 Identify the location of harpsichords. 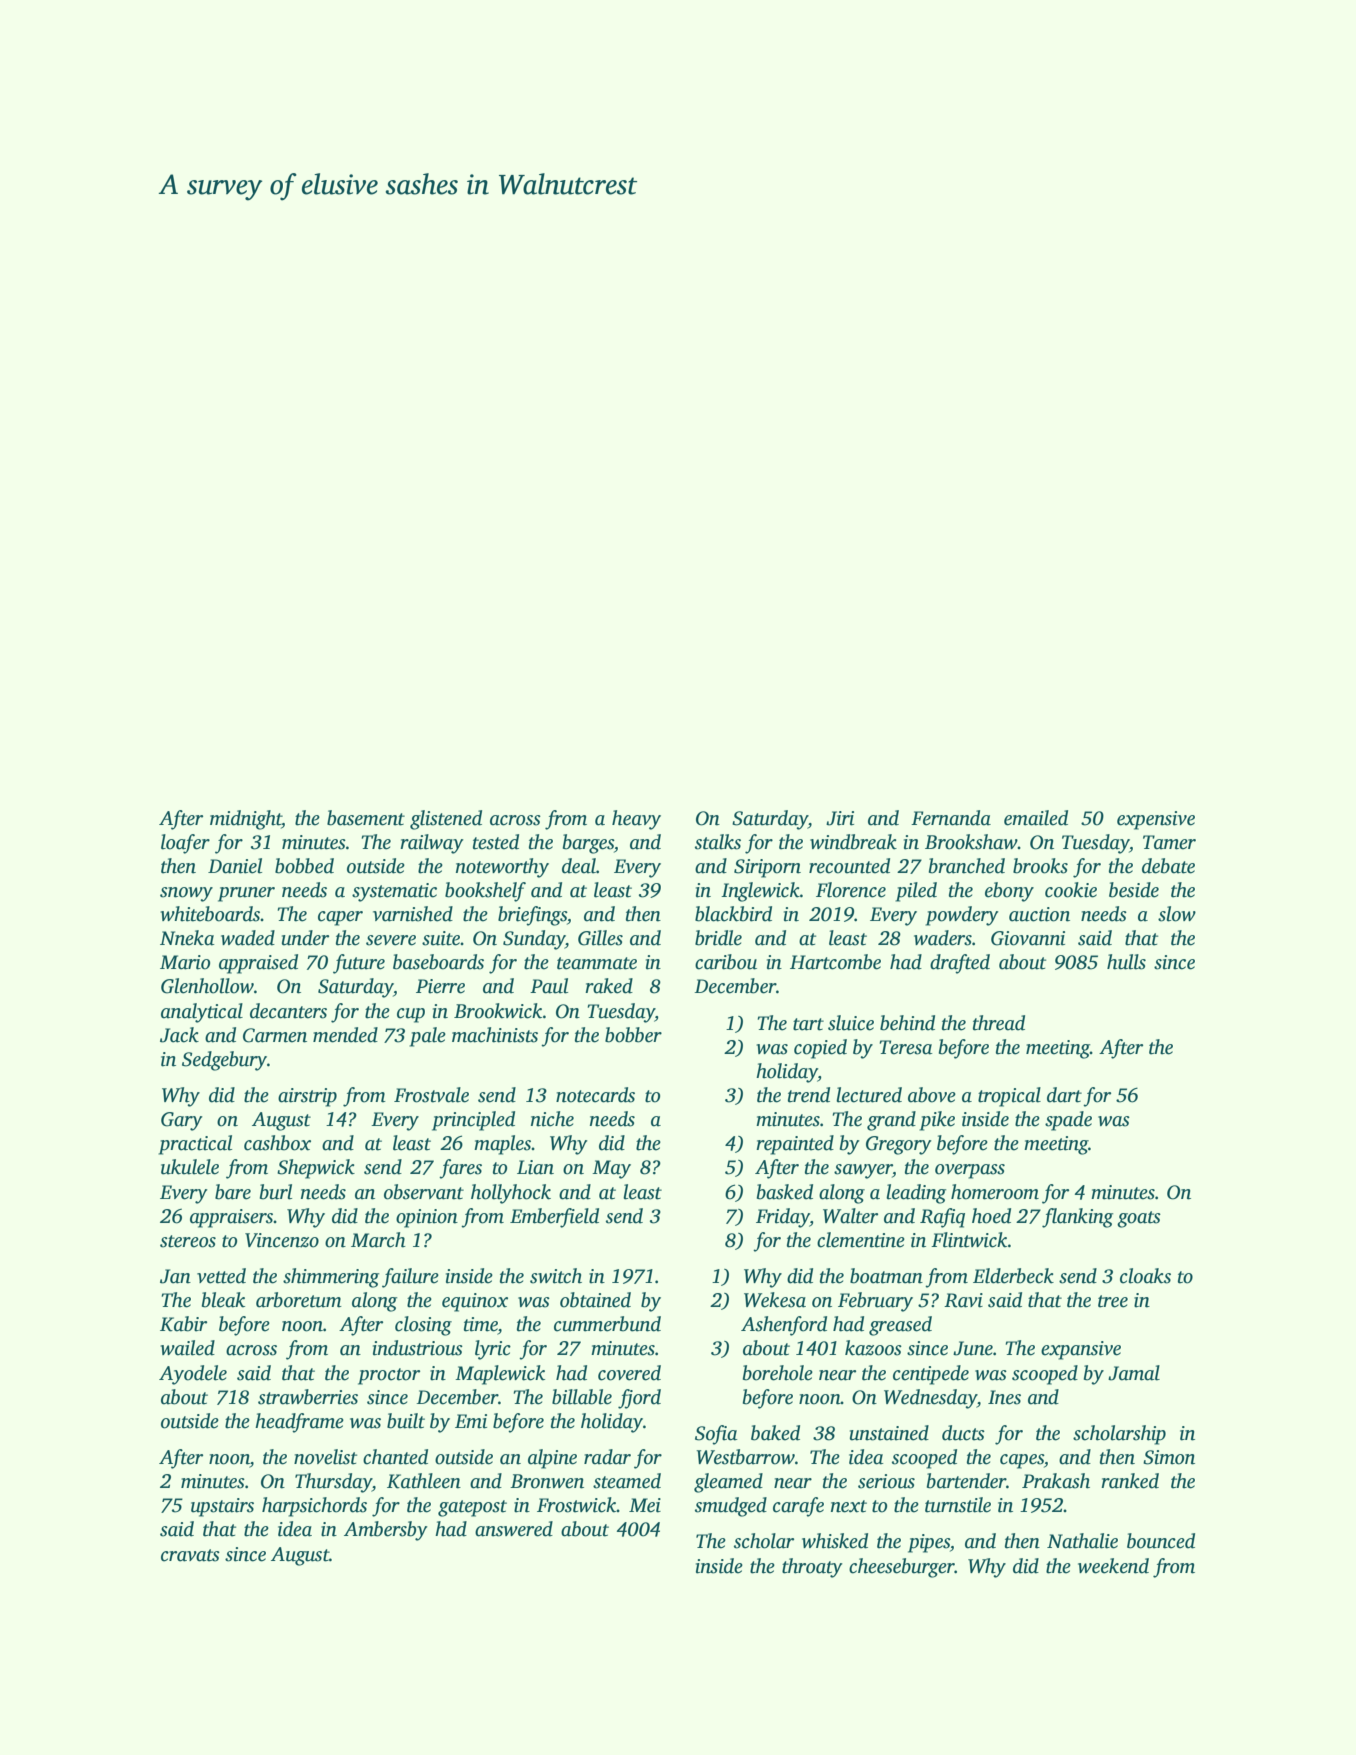
(314, 1507).
